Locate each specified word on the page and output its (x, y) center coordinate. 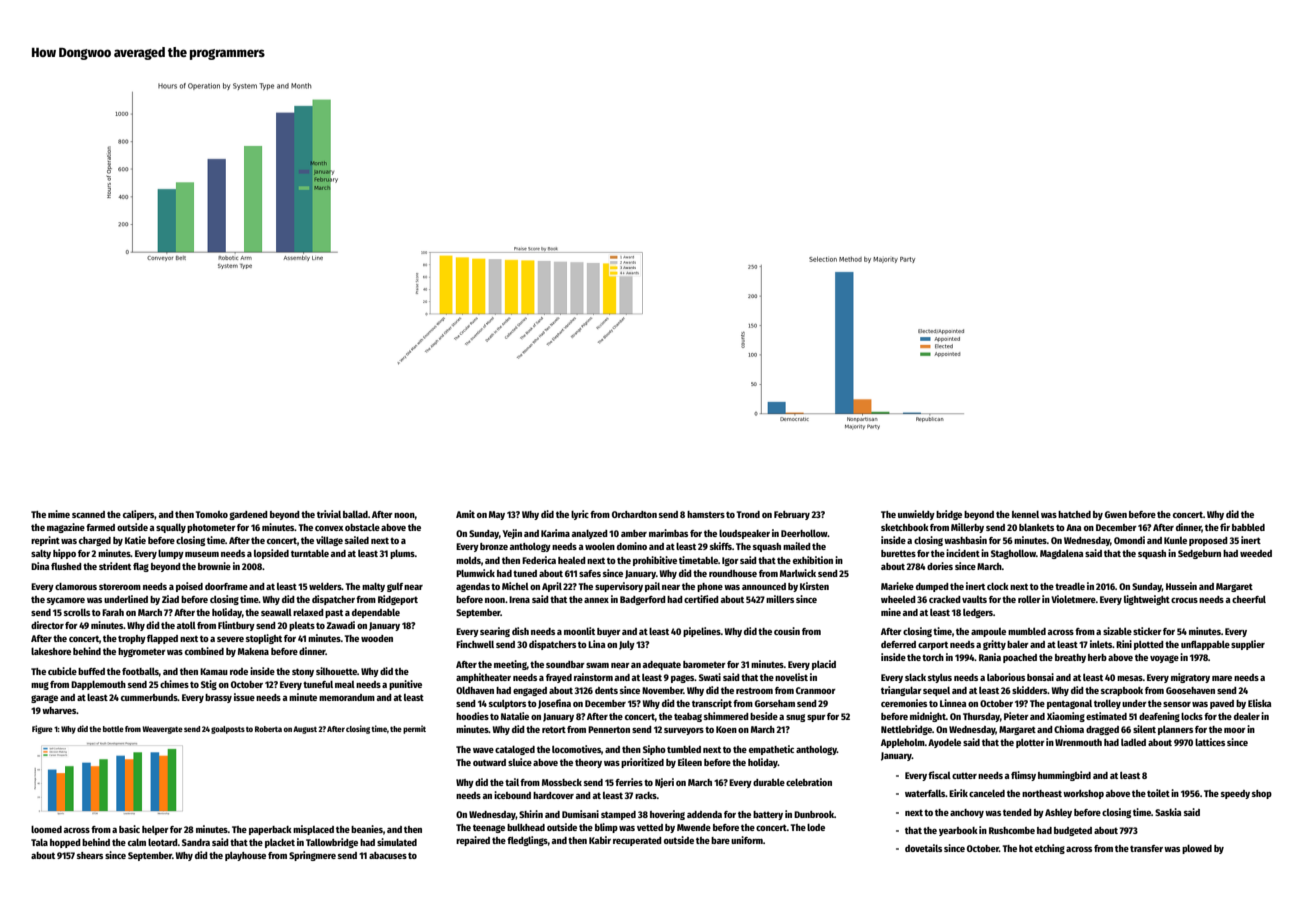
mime (59, 514)
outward (489, 762)
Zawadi (340, 625)
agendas (473, 587)
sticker (1147, 631)
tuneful (318, 684)
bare (720, 840)
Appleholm (903, 743)
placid (824, 665)
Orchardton (634, 514)
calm (137, 842)
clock (998, 586)
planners (1175, 730)
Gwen (1116, 514)
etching (1050, 849)
